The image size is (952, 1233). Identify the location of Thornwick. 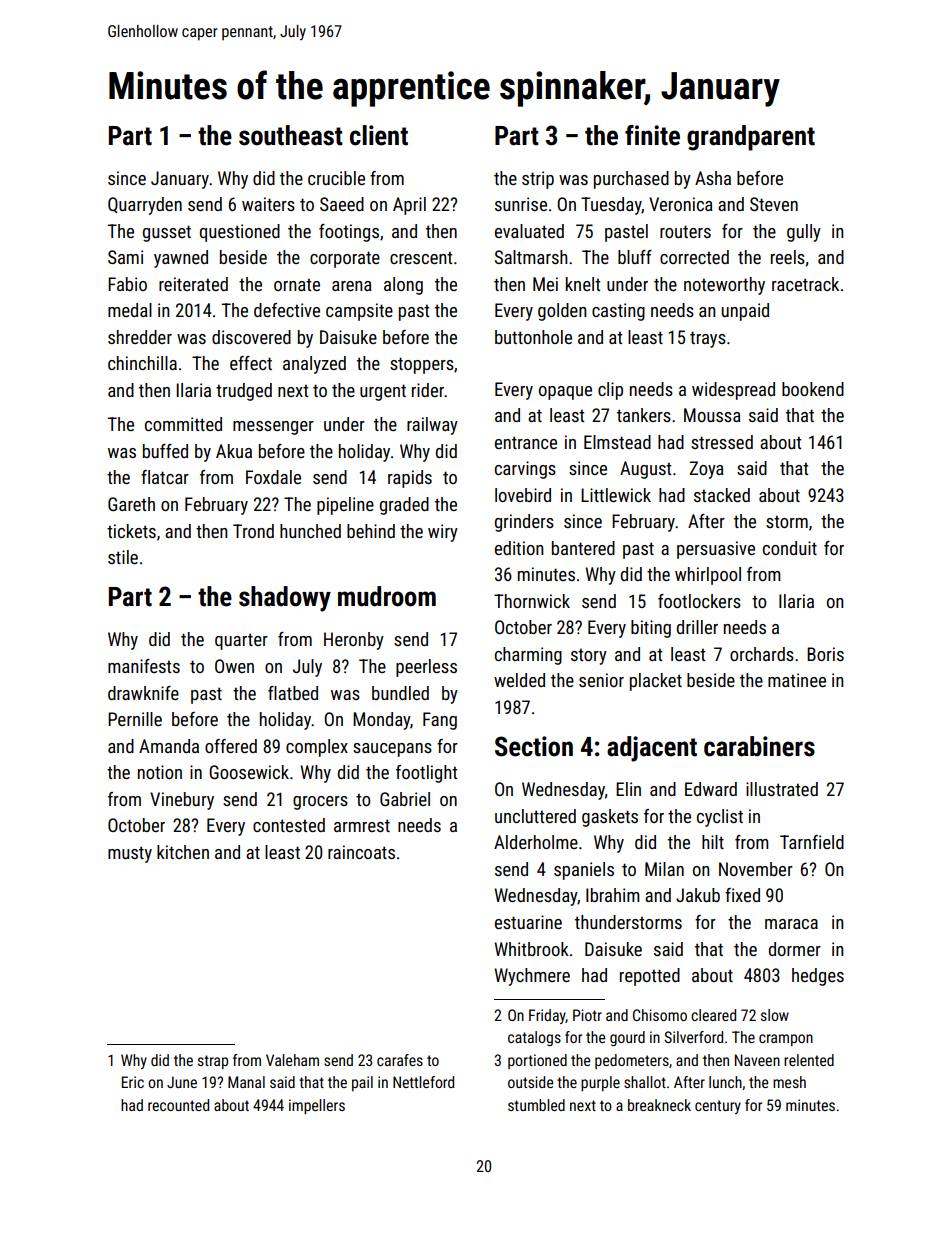
(532, 601).
